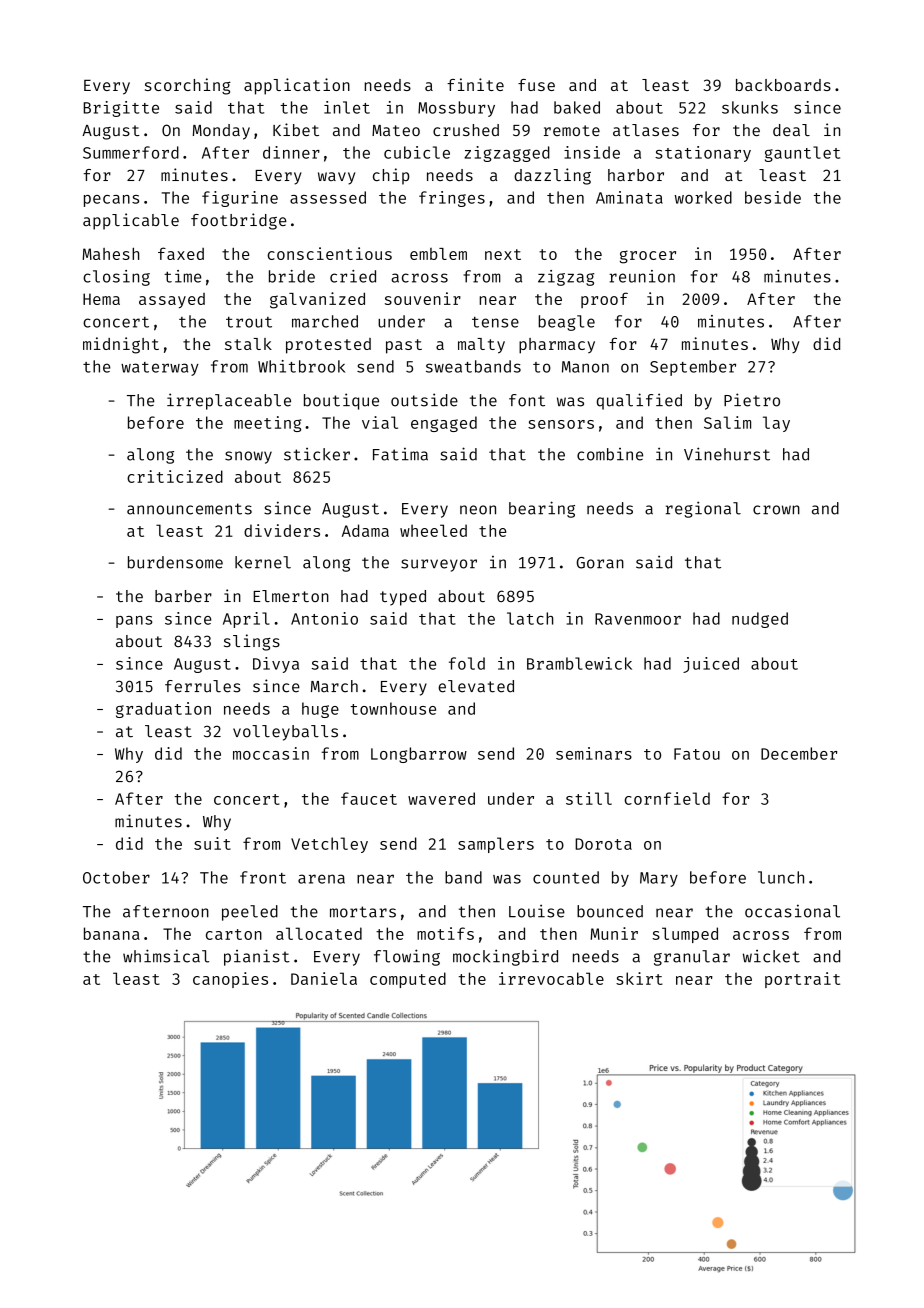 The height and width of the document is (1308, 924). I want to click on reunion, so click(642, 276).
